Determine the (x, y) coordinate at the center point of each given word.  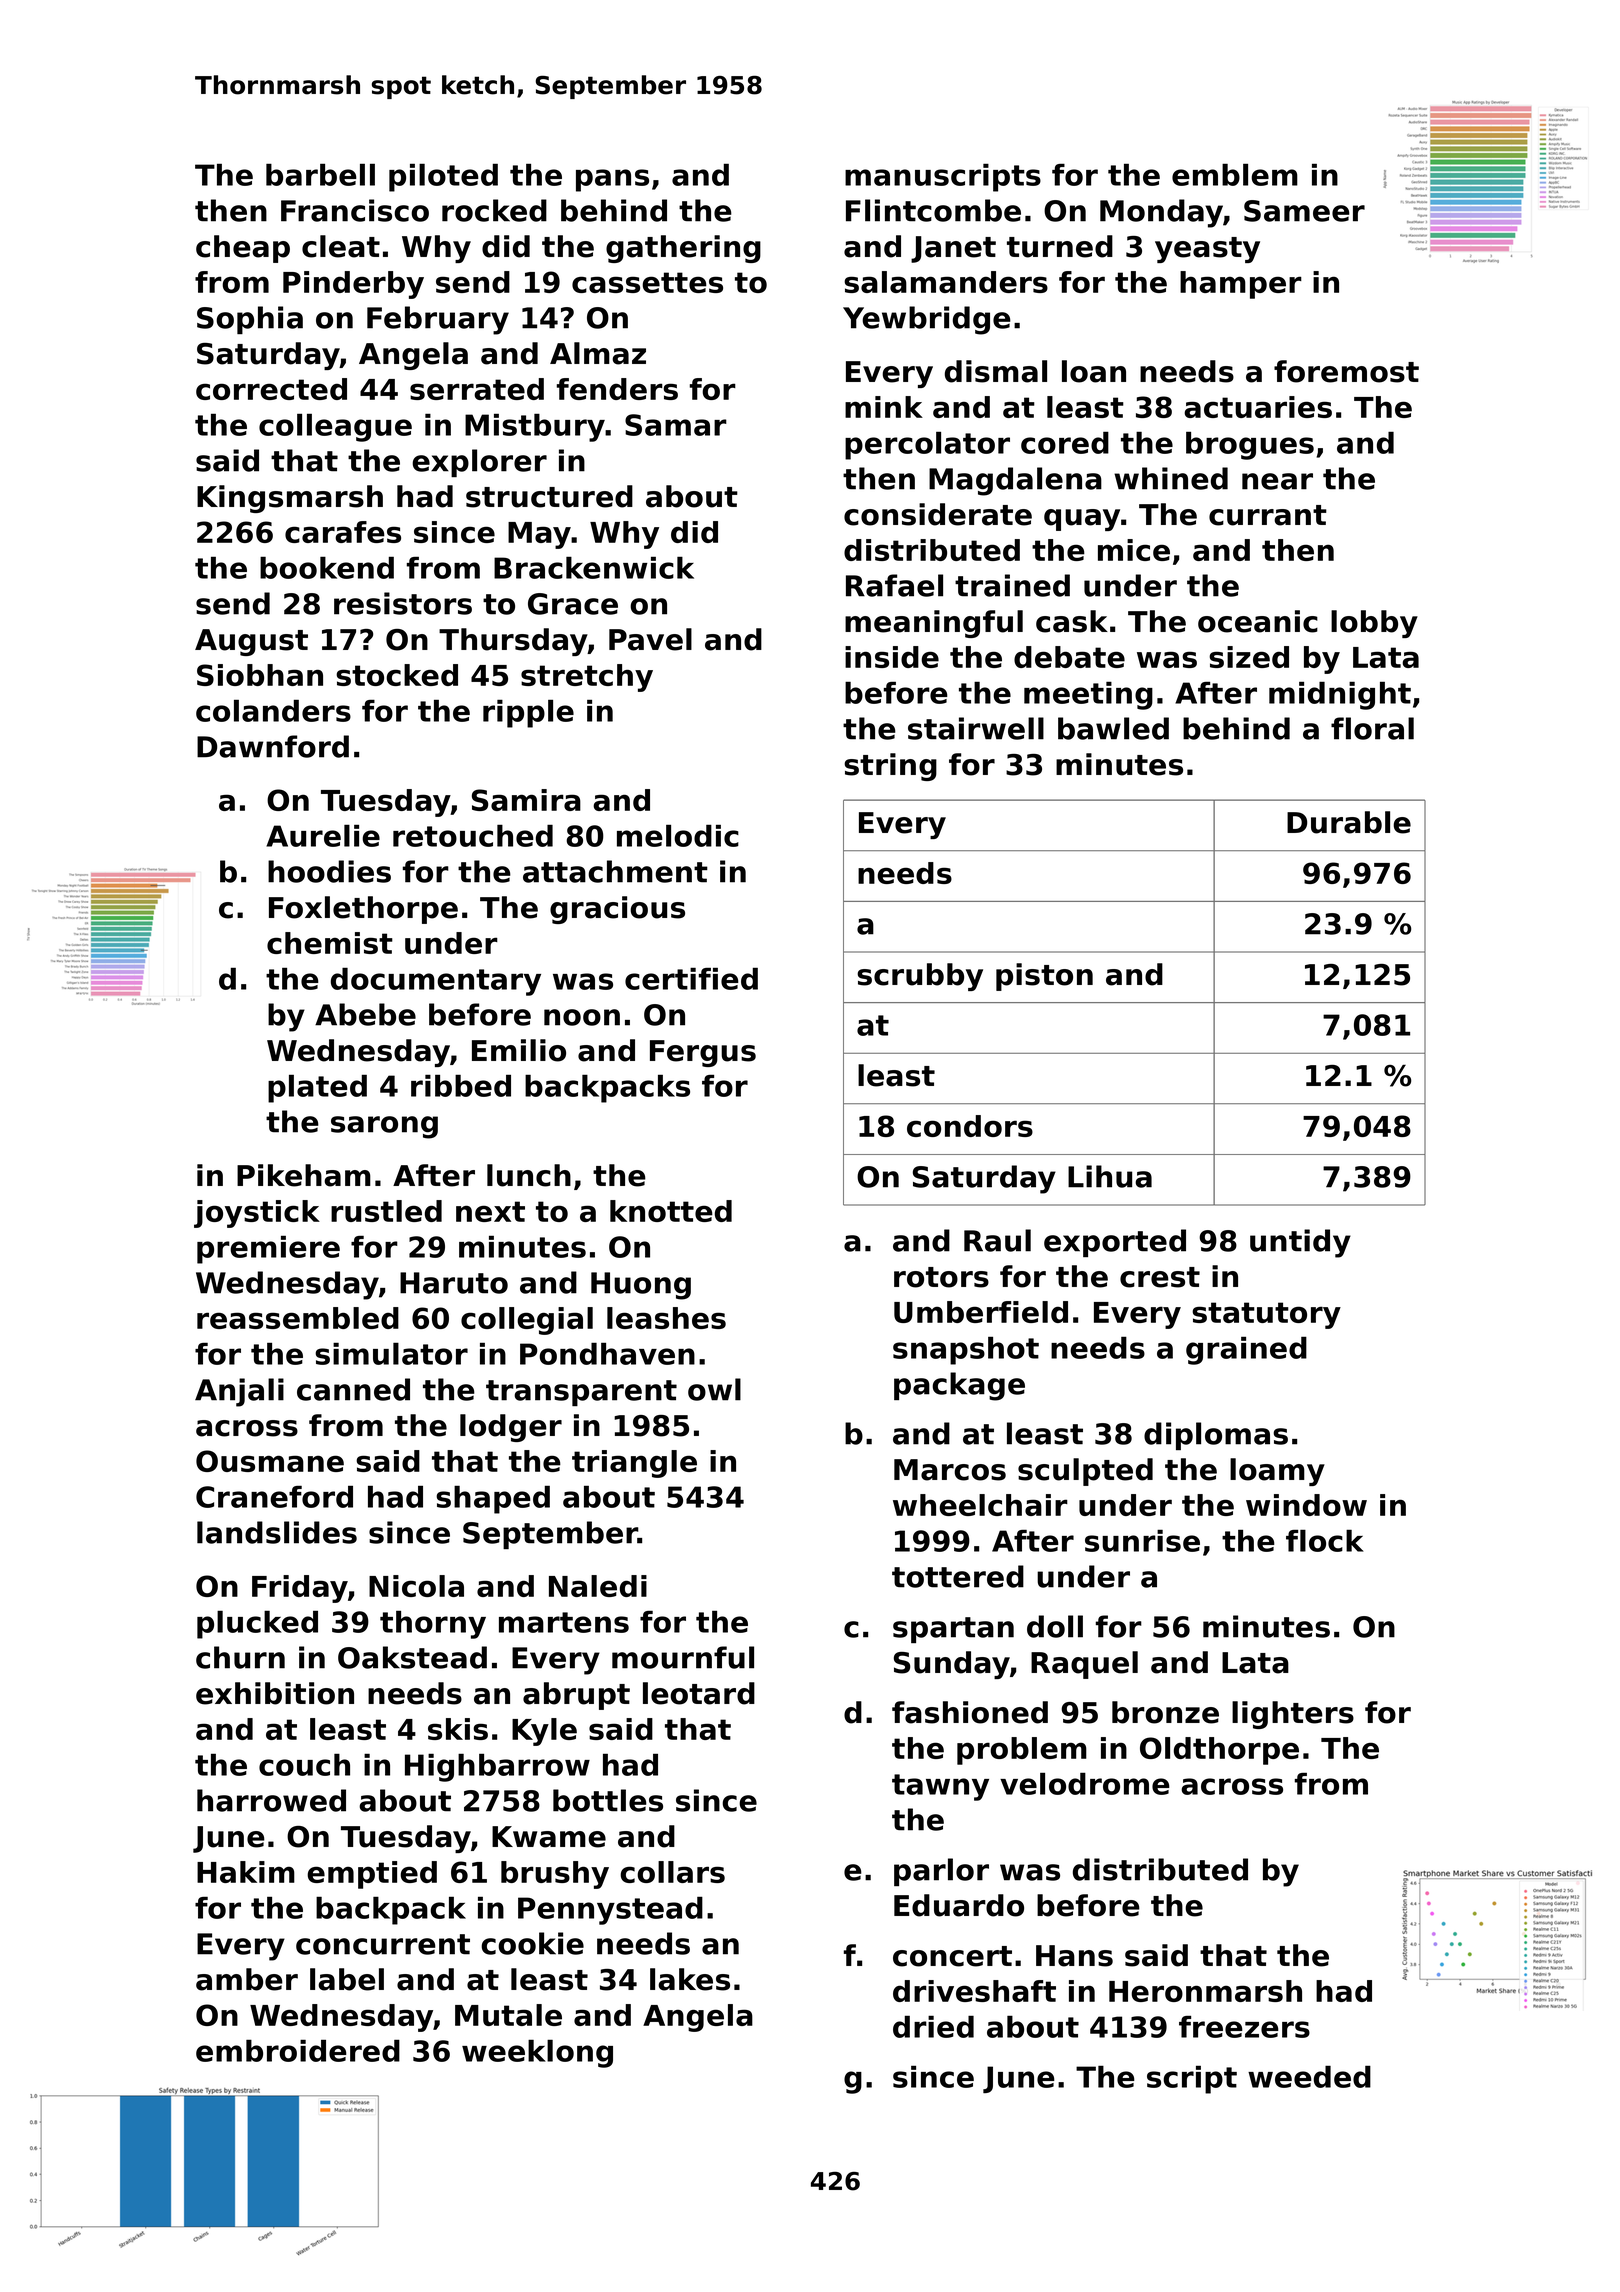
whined (1171, 478)
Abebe (365, 1014)
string (890, 767)
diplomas (1216, 1436)
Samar (676, 425)
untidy (1300, 1243)
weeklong (537, 2054)
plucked (257, 1625)
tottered (958, 1576)
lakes (690, 1979)
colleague (335, 428)
